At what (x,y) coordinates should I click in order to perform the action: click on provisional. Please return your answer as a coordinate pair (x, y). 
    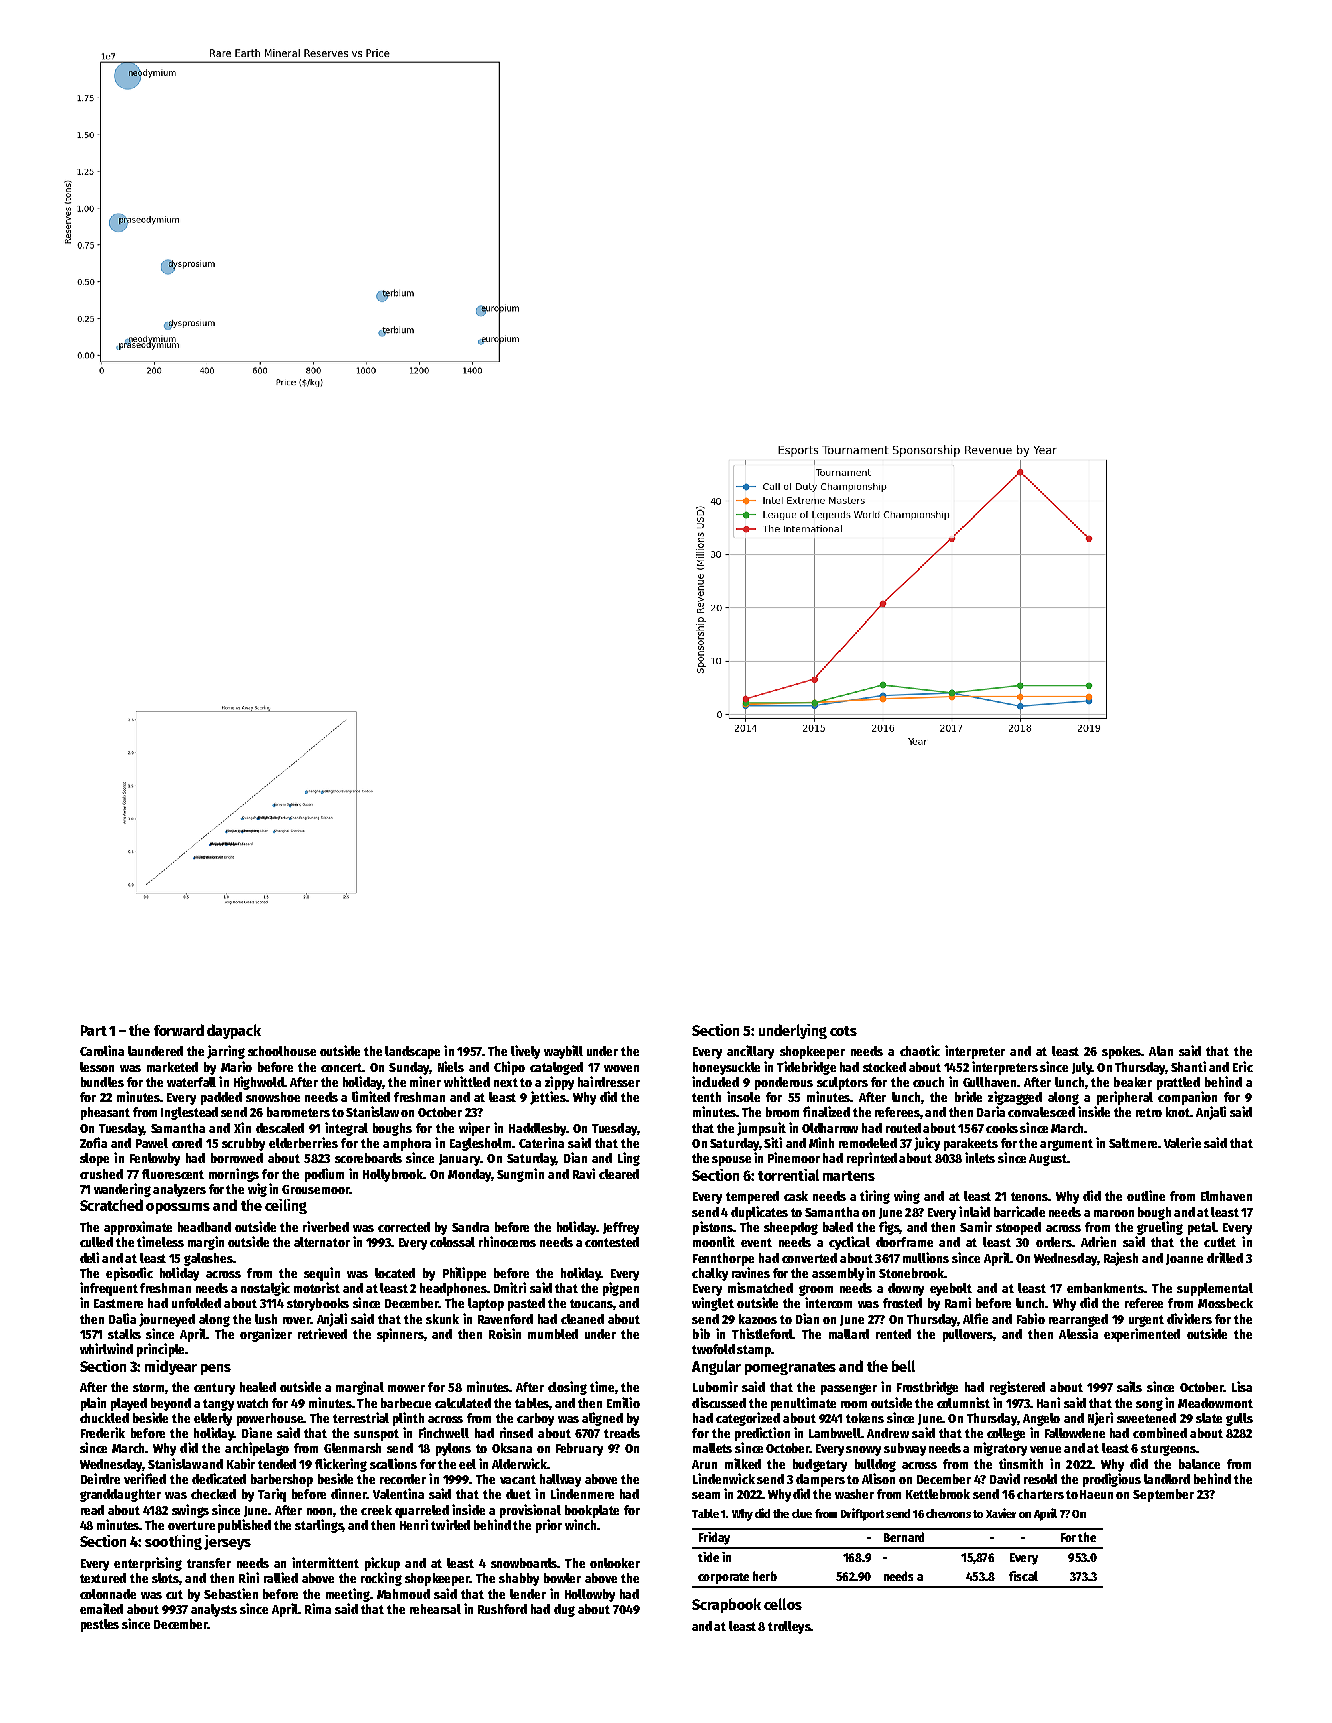
    Looking at the image, I should click on (530, 1511).
